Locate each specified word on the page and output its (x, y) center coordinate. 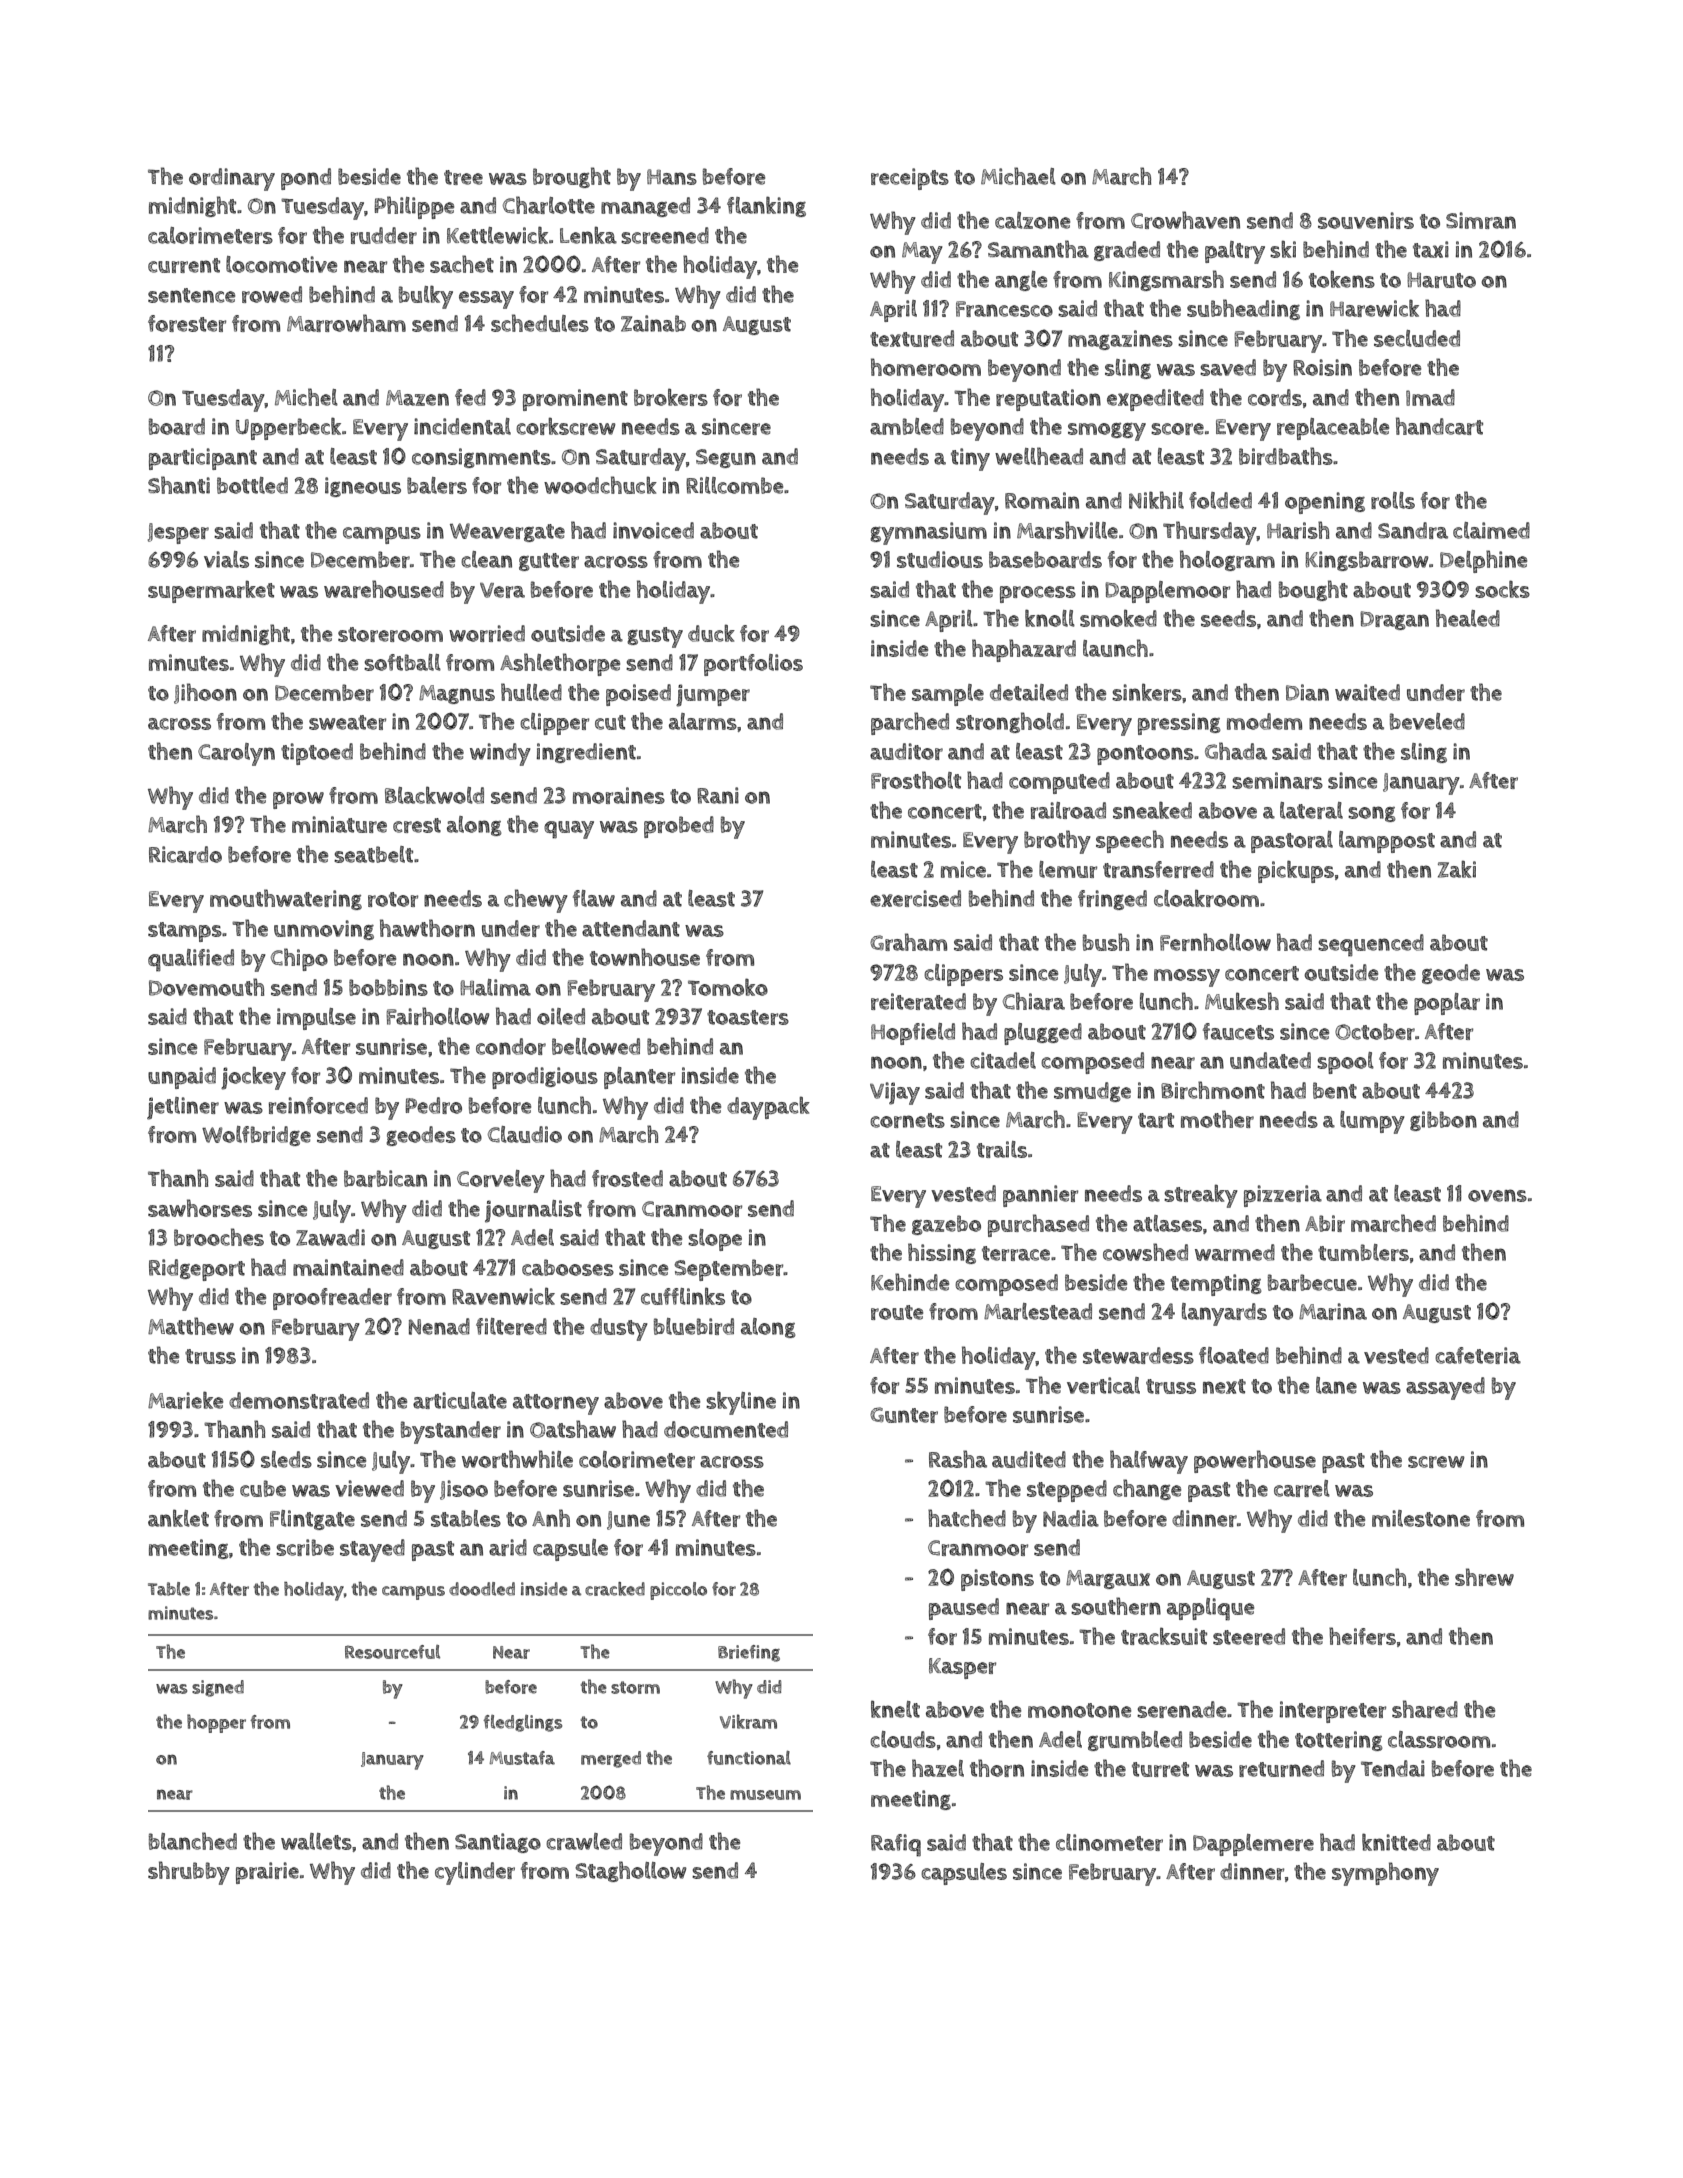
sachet (462, 264)
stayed (372, 1550)
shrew (1484, 1577)
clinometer (1109, 1842)
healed (1468, 618)
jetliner (183, 1108)
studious (940, 559)
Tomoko (728, 987)
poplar (1447, 1004)
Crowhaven (1185, 220)
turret (1160, 1769)
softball (402, 662)
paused (964, 1609)
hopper (216, 1723)
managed (645, 207)
